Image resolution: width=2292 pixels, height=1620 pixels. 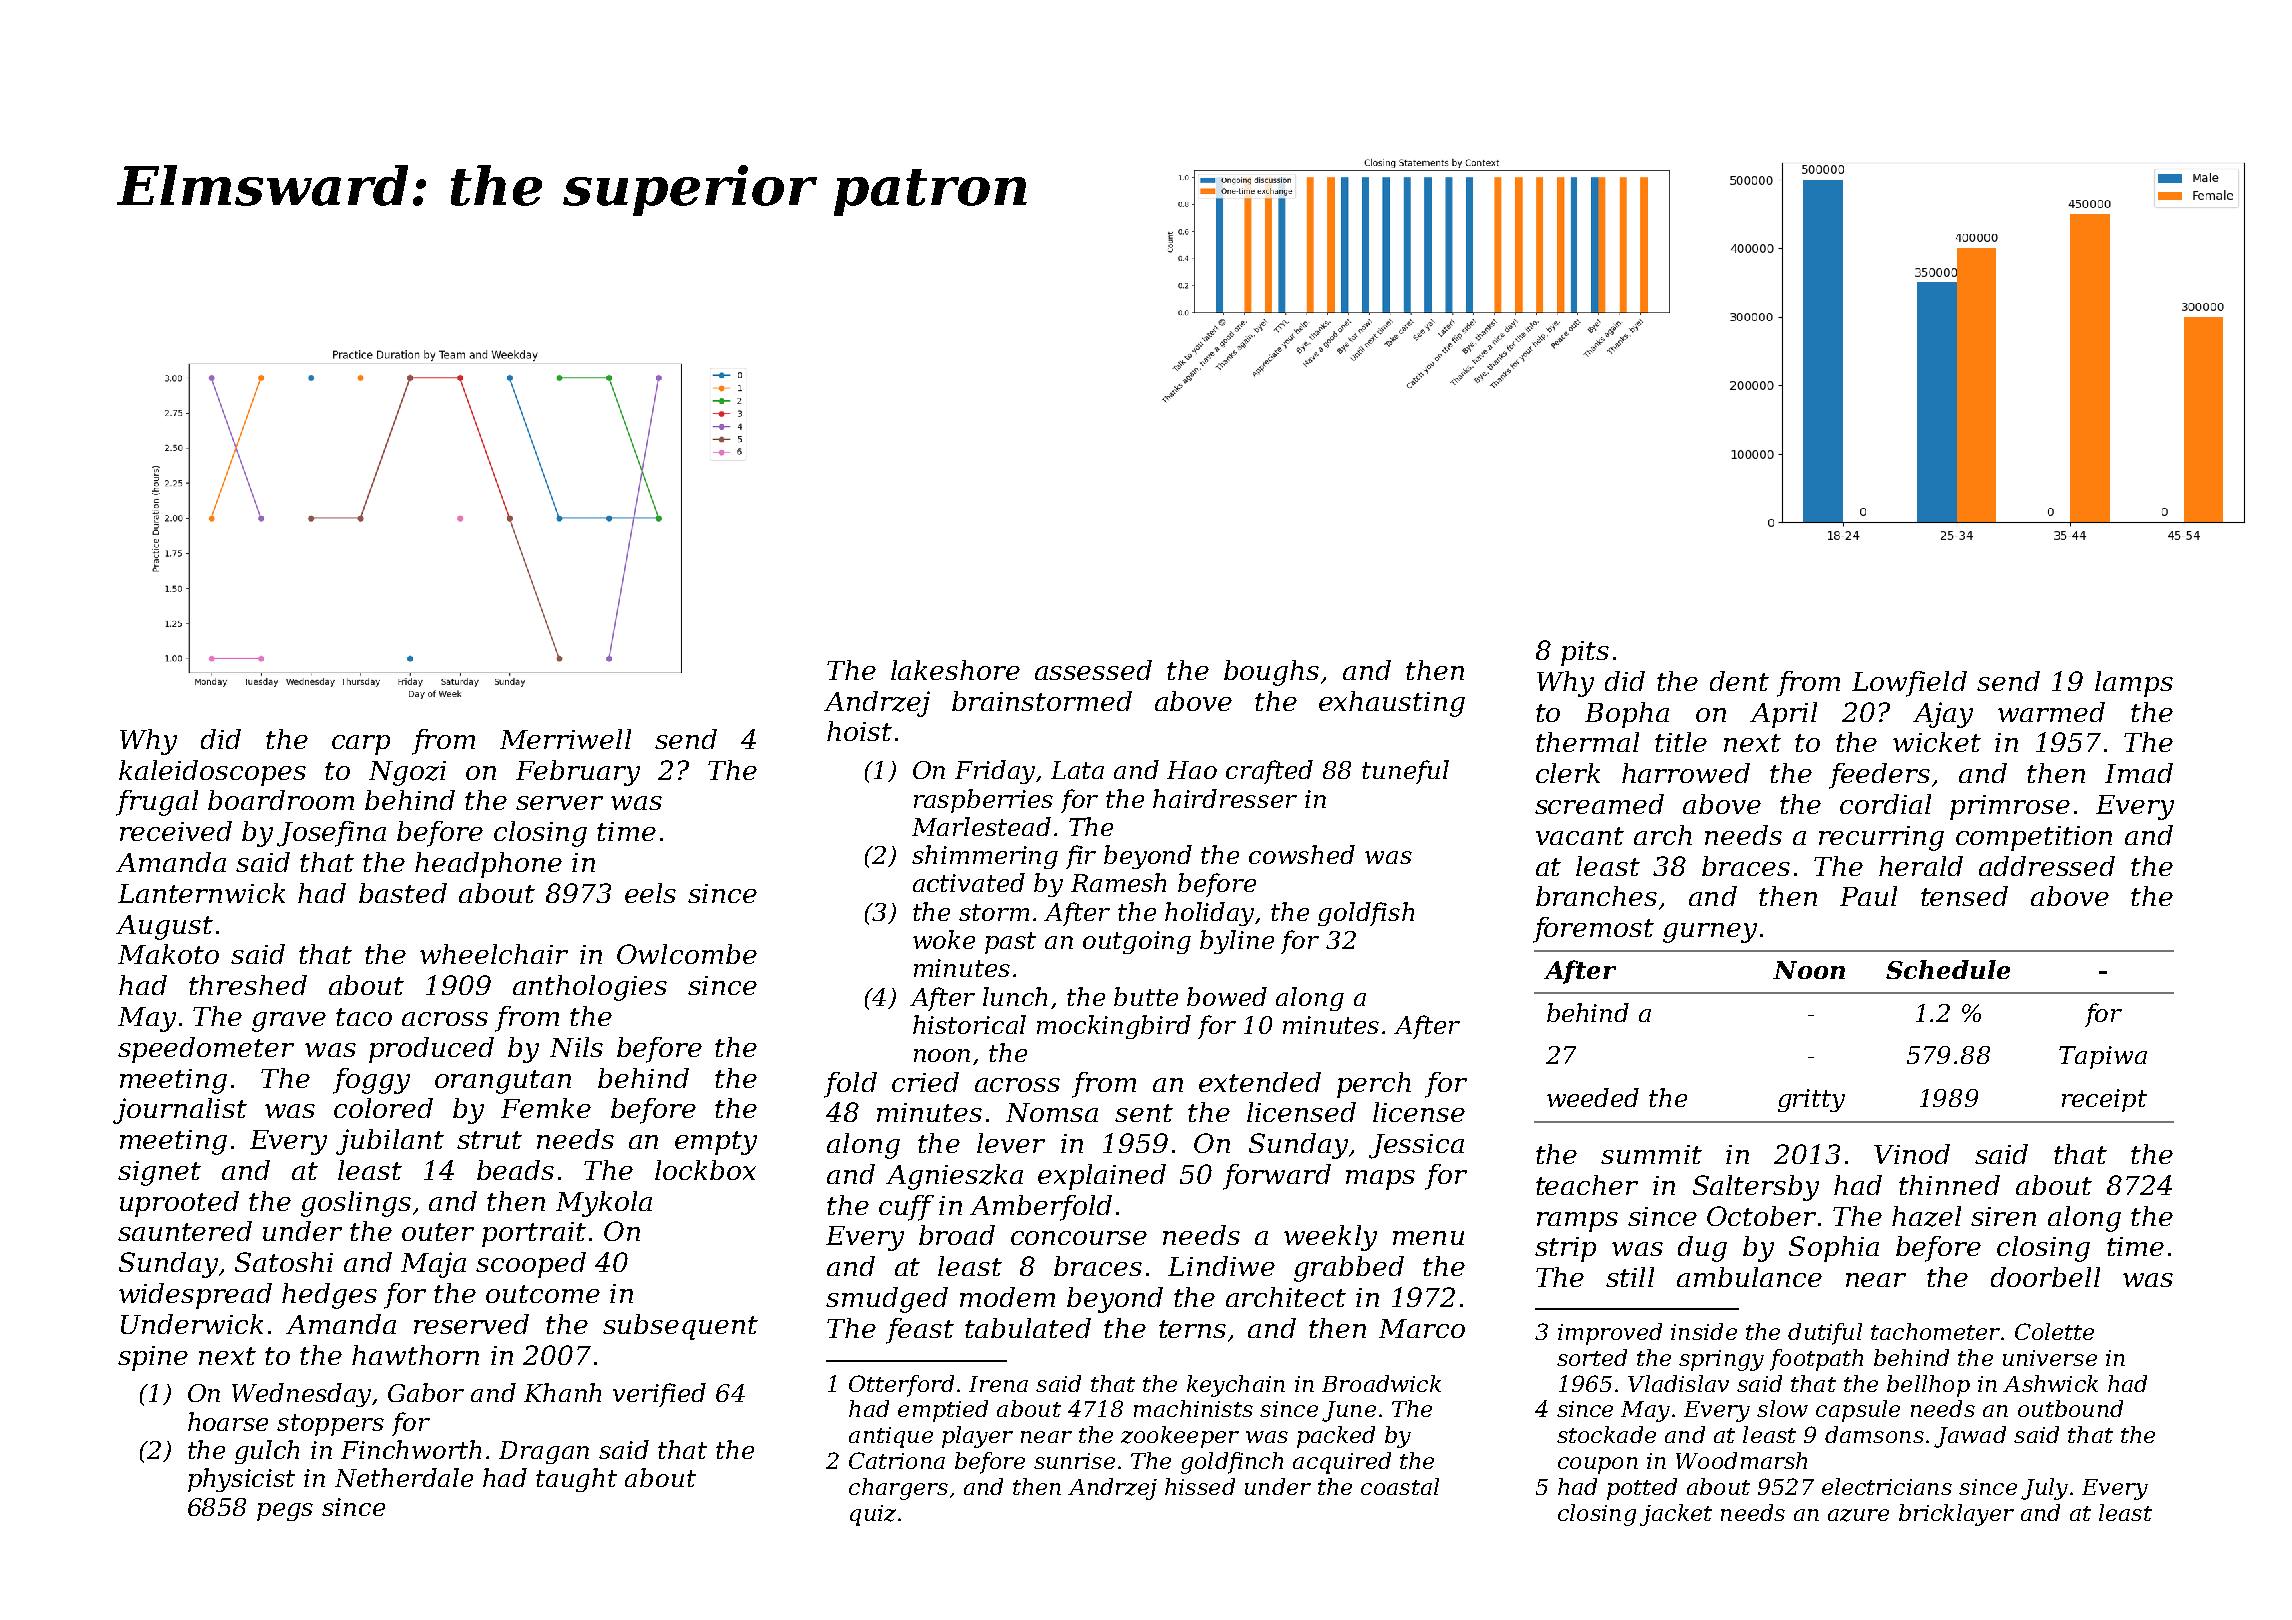 What do you see at coordinates (969, 1024) in the page?
I see `historical` at bounding box center [969, 1024].
